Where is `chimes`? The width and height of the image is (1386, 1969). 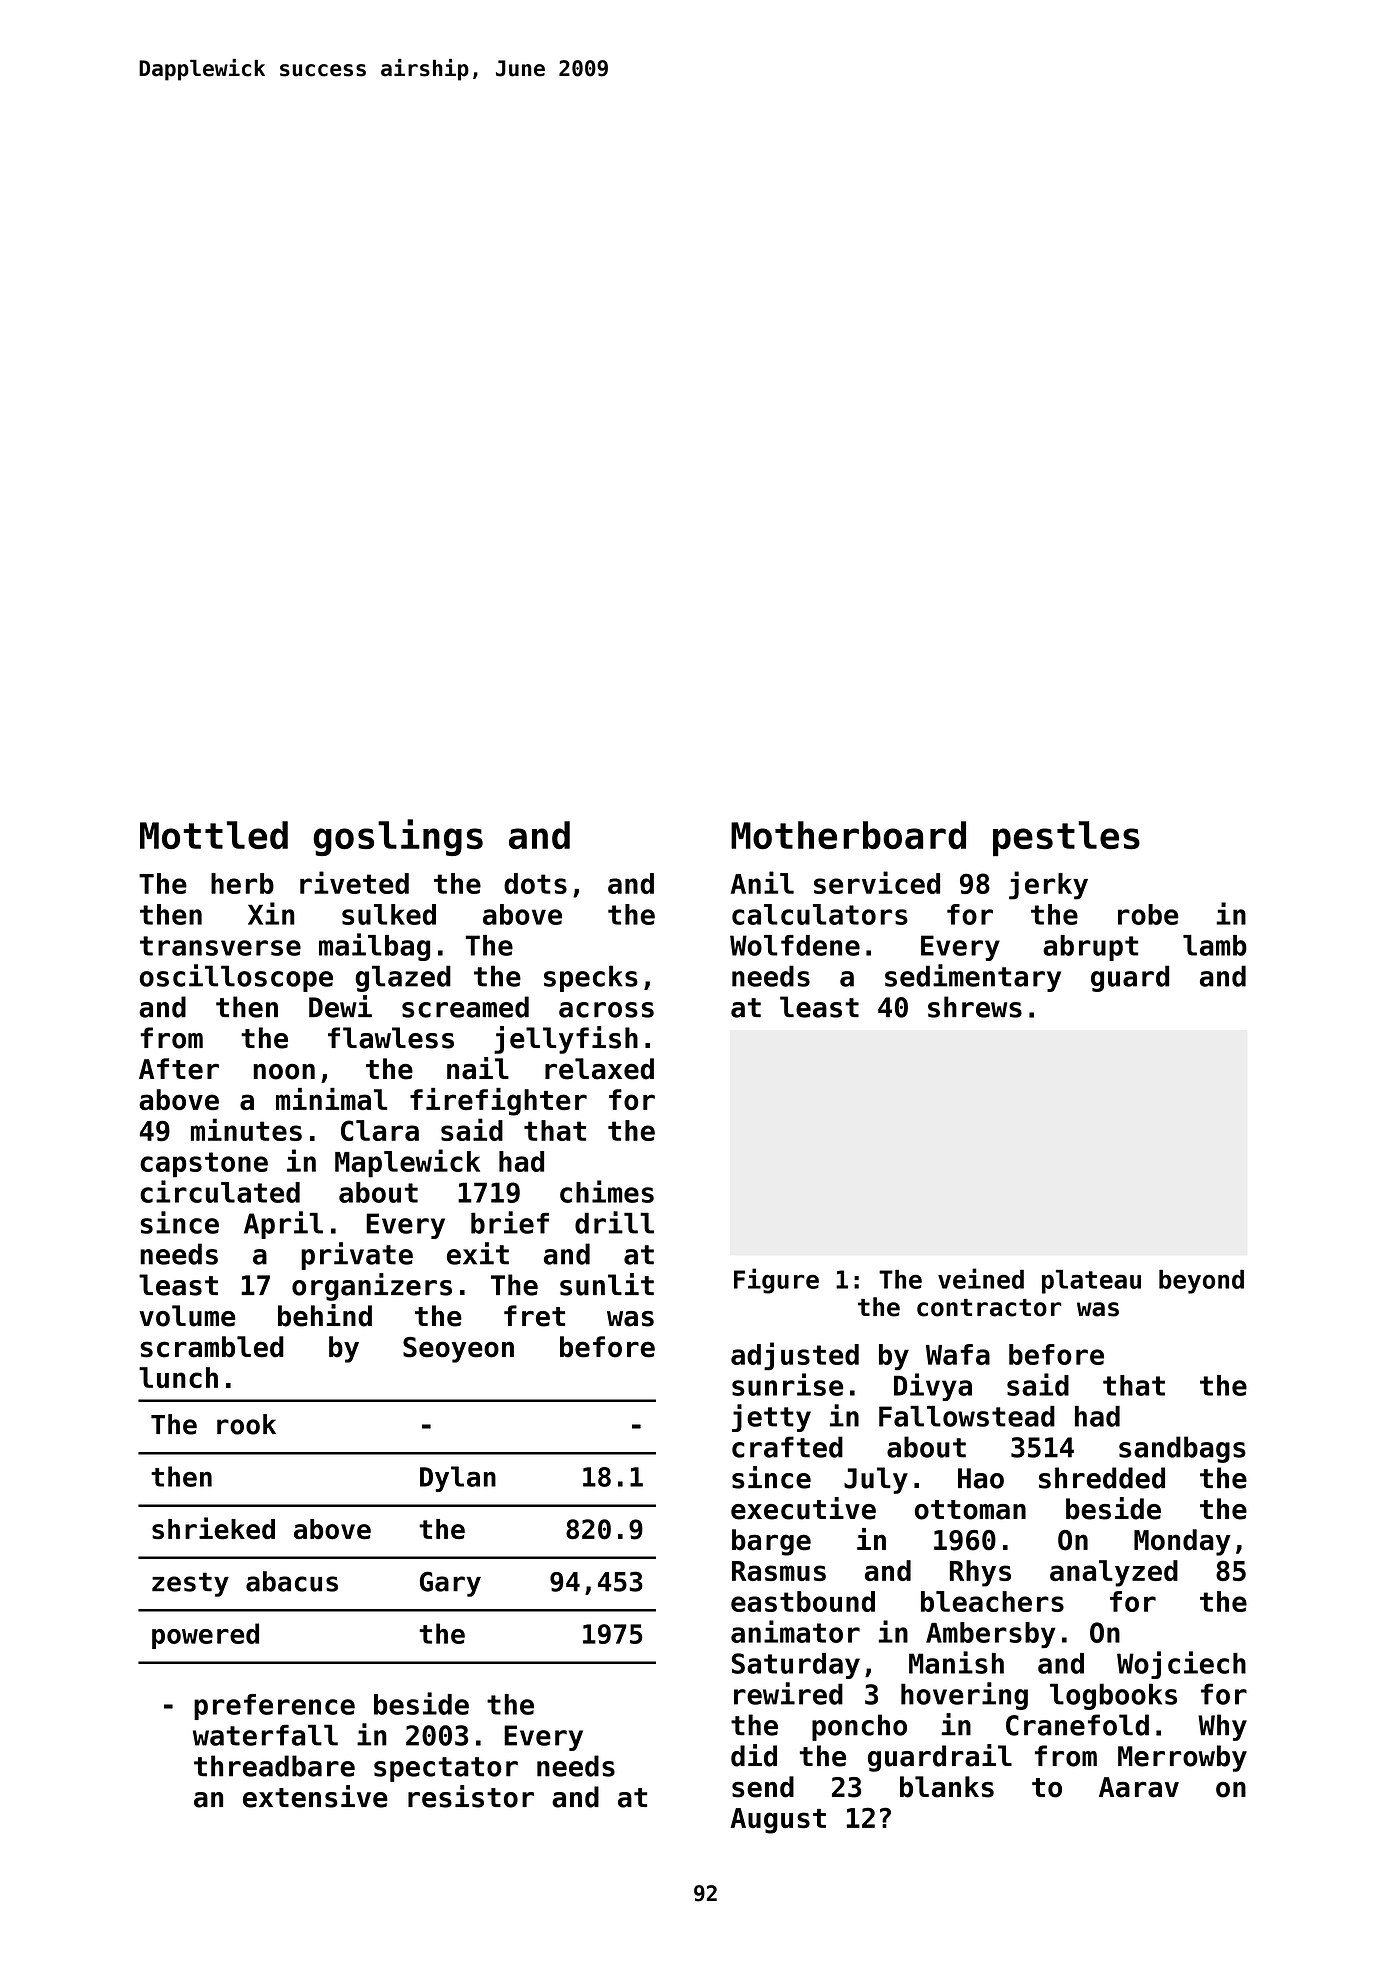
chimes is located at coordinates (607, 1191).
